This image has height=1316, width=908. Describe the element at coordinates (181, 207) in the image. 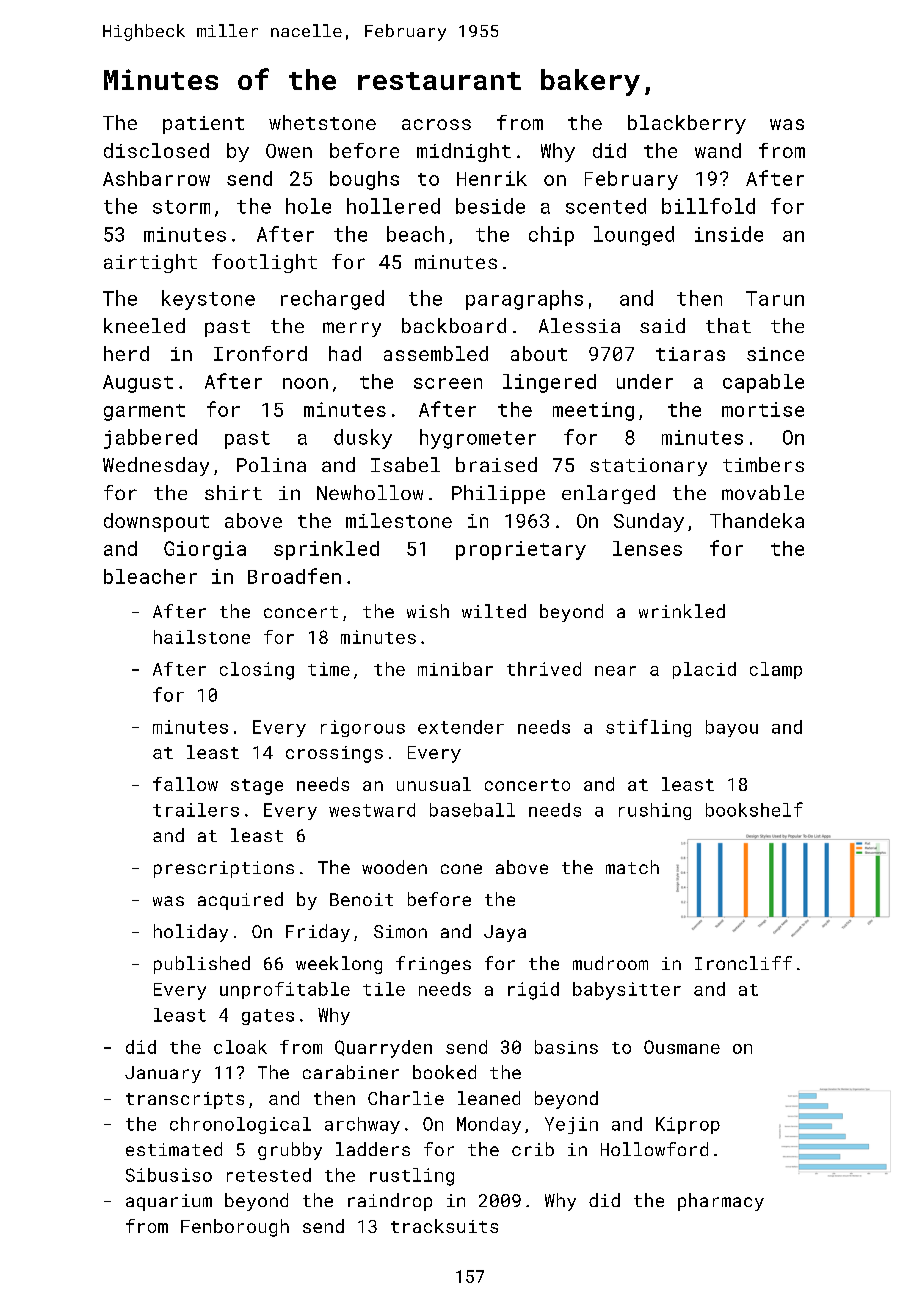

I see `storm` at that location.
